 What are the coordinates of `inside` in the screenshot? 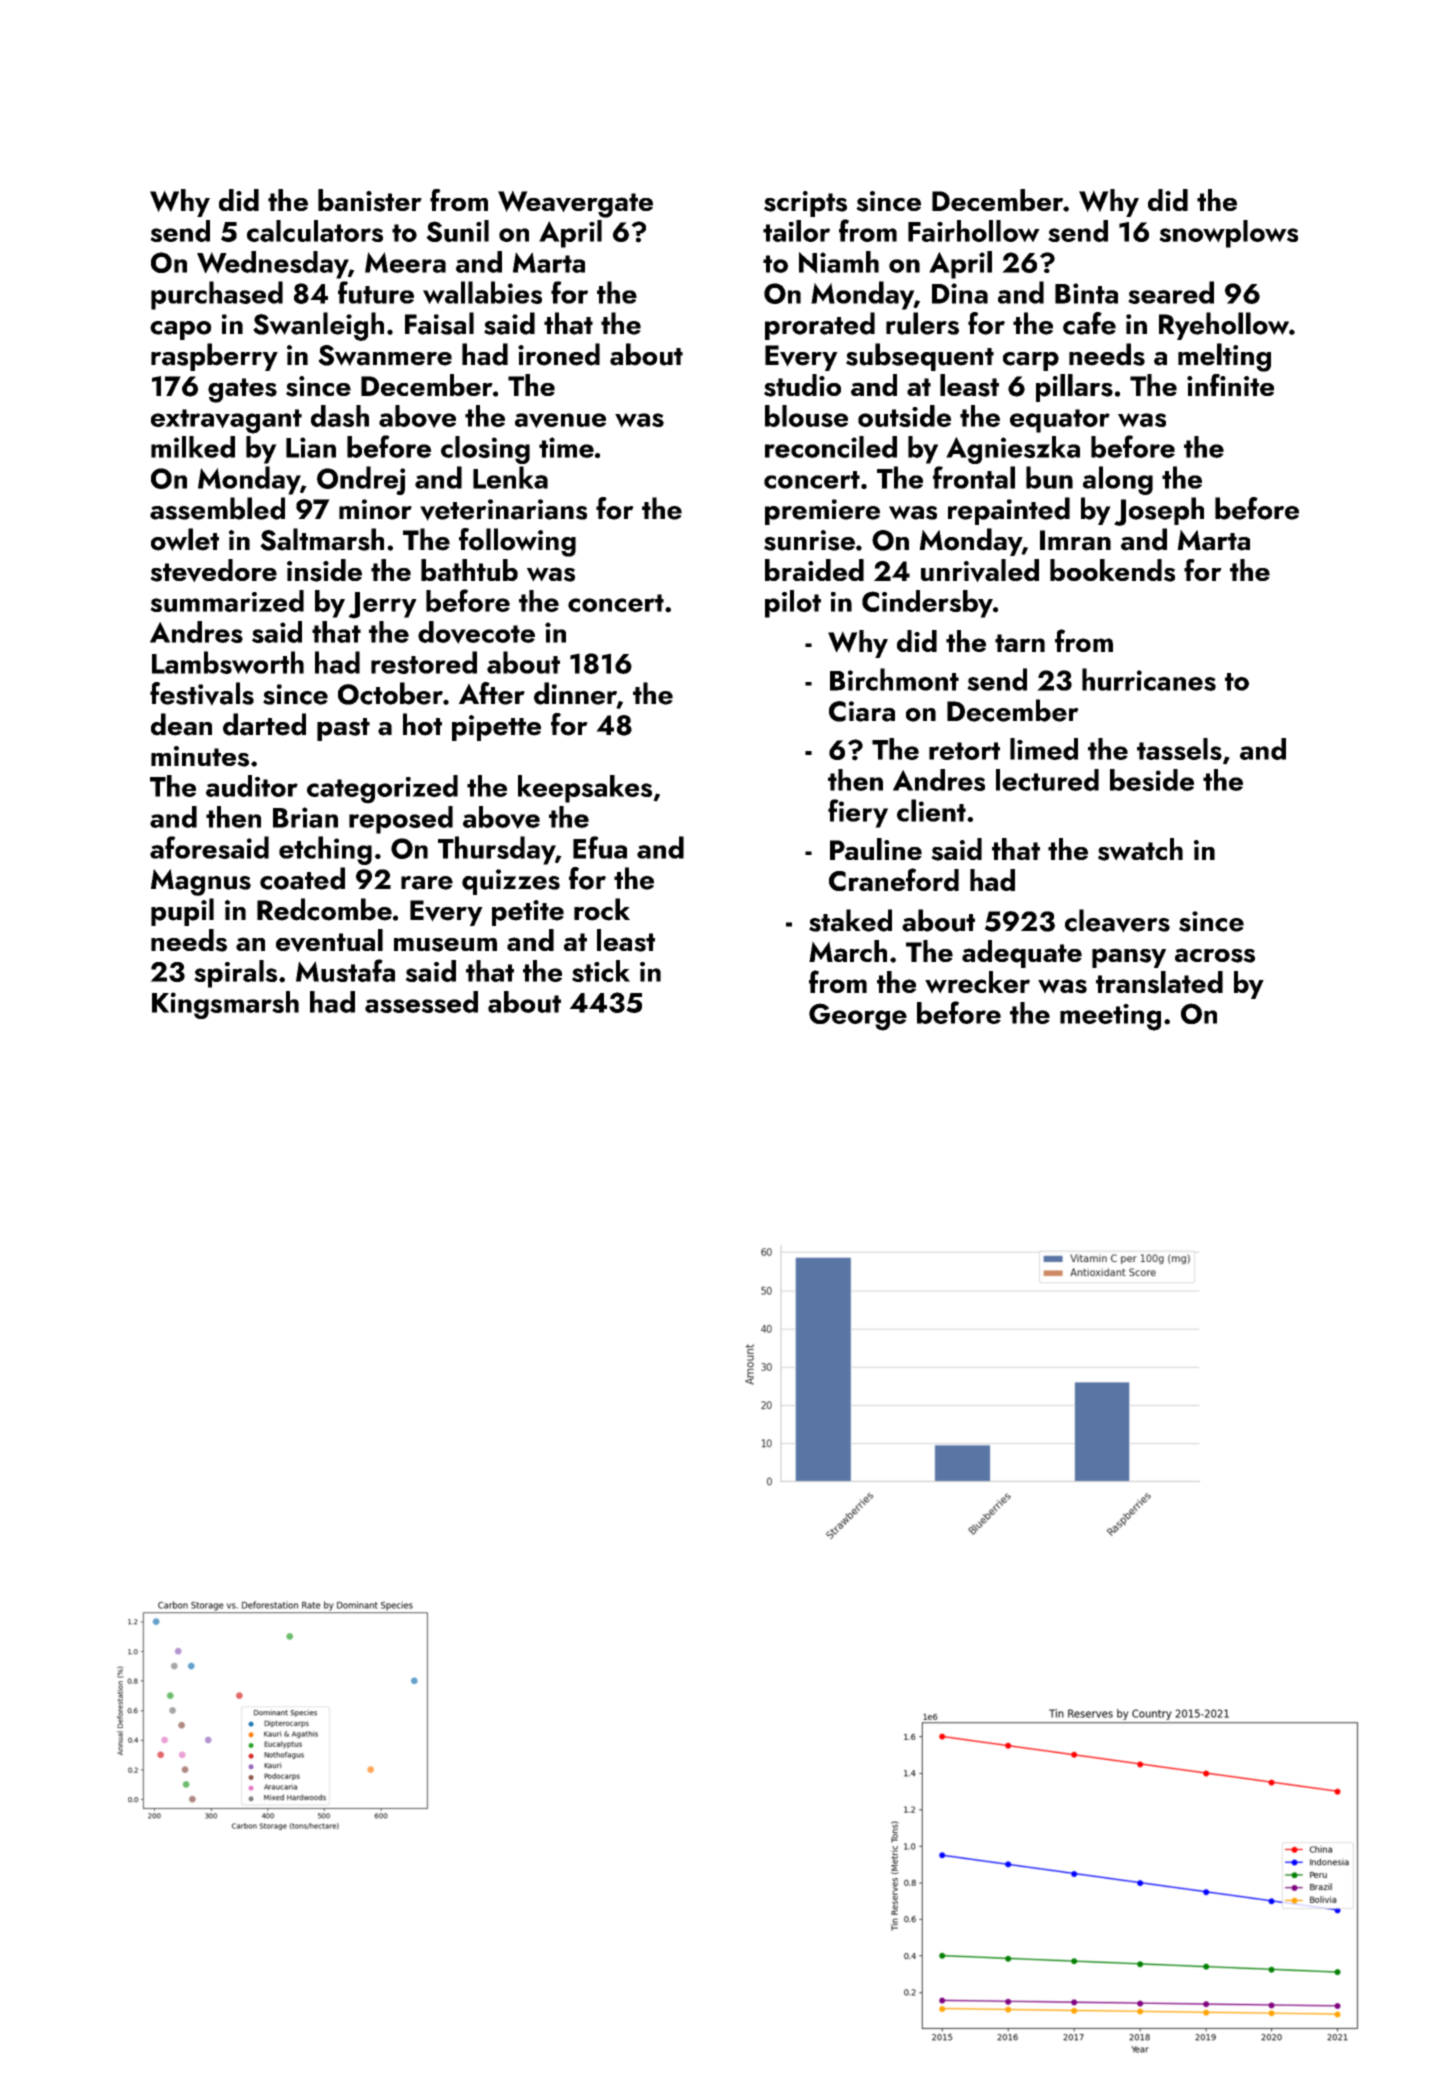 It's located at (324, 570).
